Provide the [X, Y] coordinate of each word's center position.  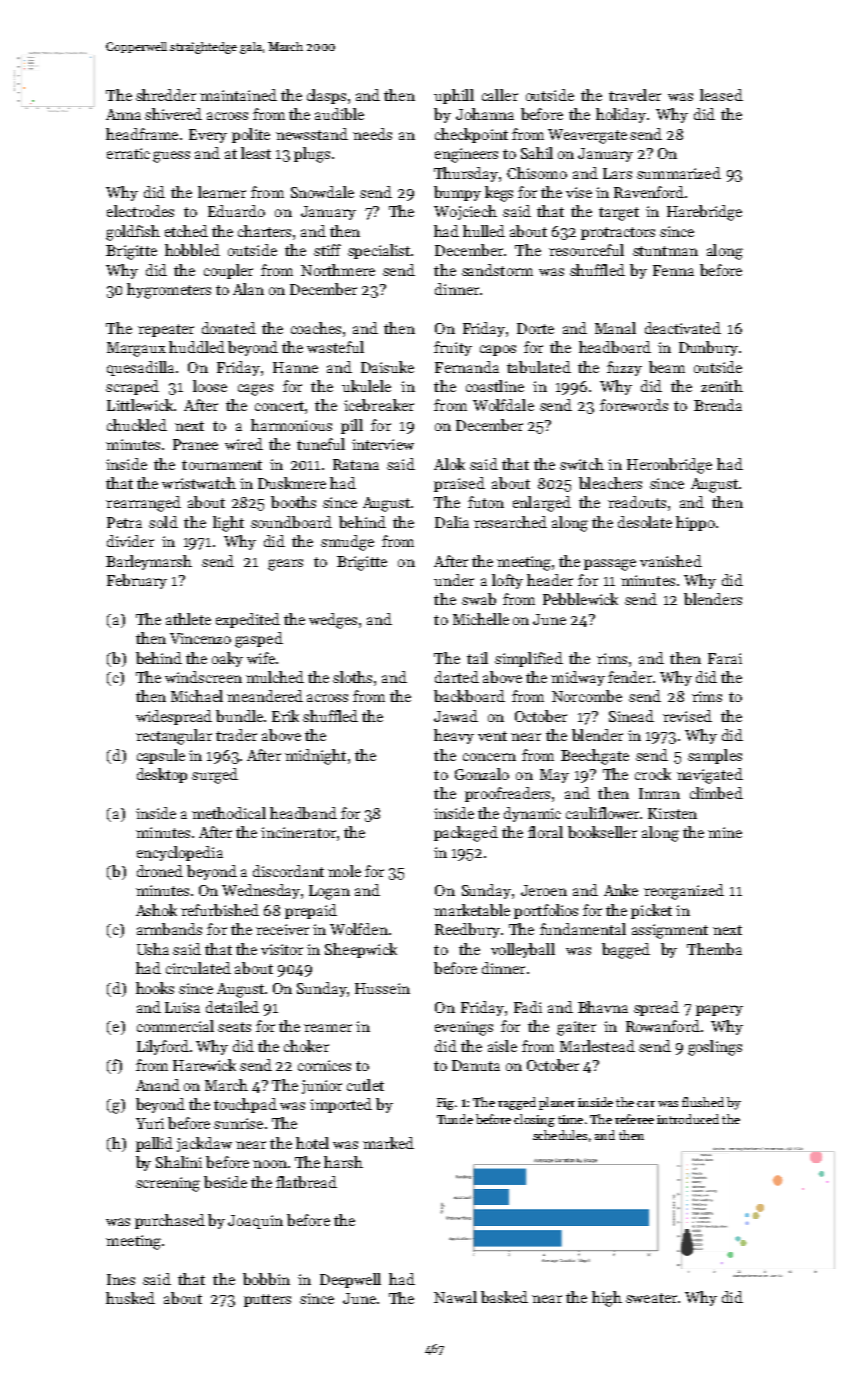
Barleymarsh [149, 562]
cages [255, 390]
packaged [466, 834]
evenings [464, 1028]
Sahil [537, 153]
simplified [529, 659]
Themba [714, 949]
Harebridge [704, 213]
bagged [626, 951]
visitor [282, 949]
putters [267, 1300]
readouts [637, 502]
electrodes [140, 211]
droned [160, 871]
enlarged [542, 504]
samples [715, 756]
